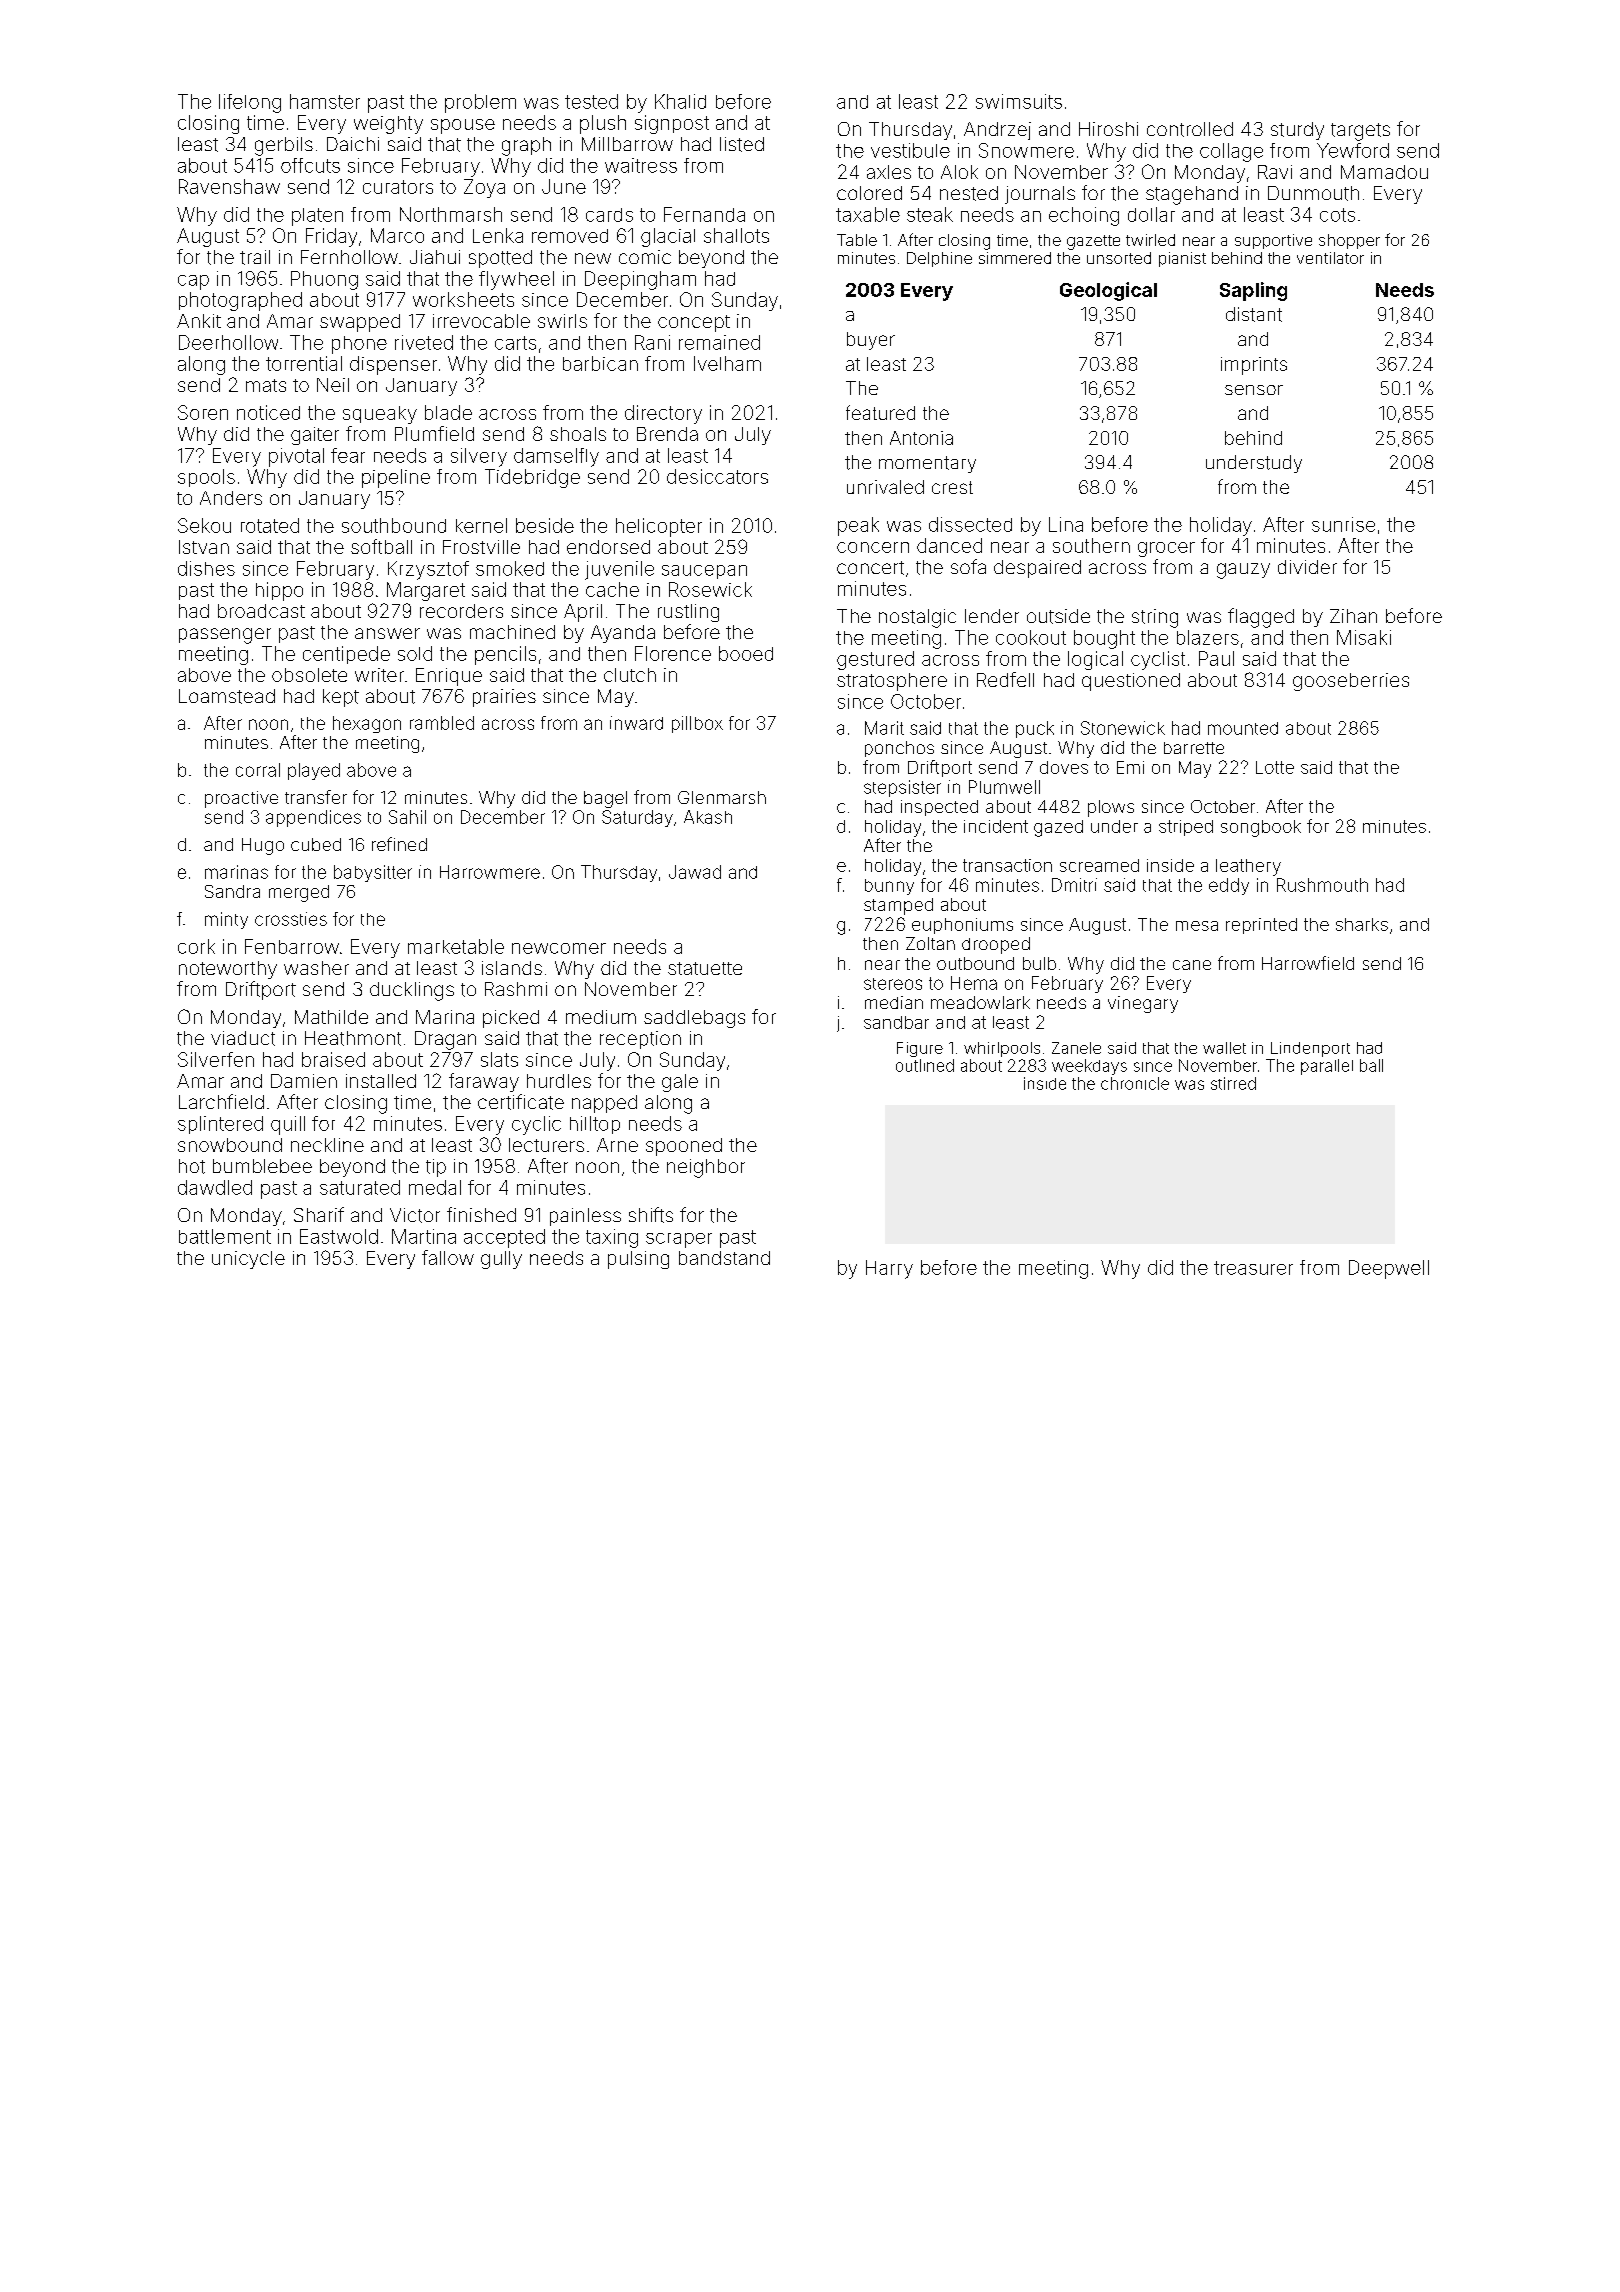 This document has height=2292, width=1620. I want to click on imprints, so click(1254, 366).
